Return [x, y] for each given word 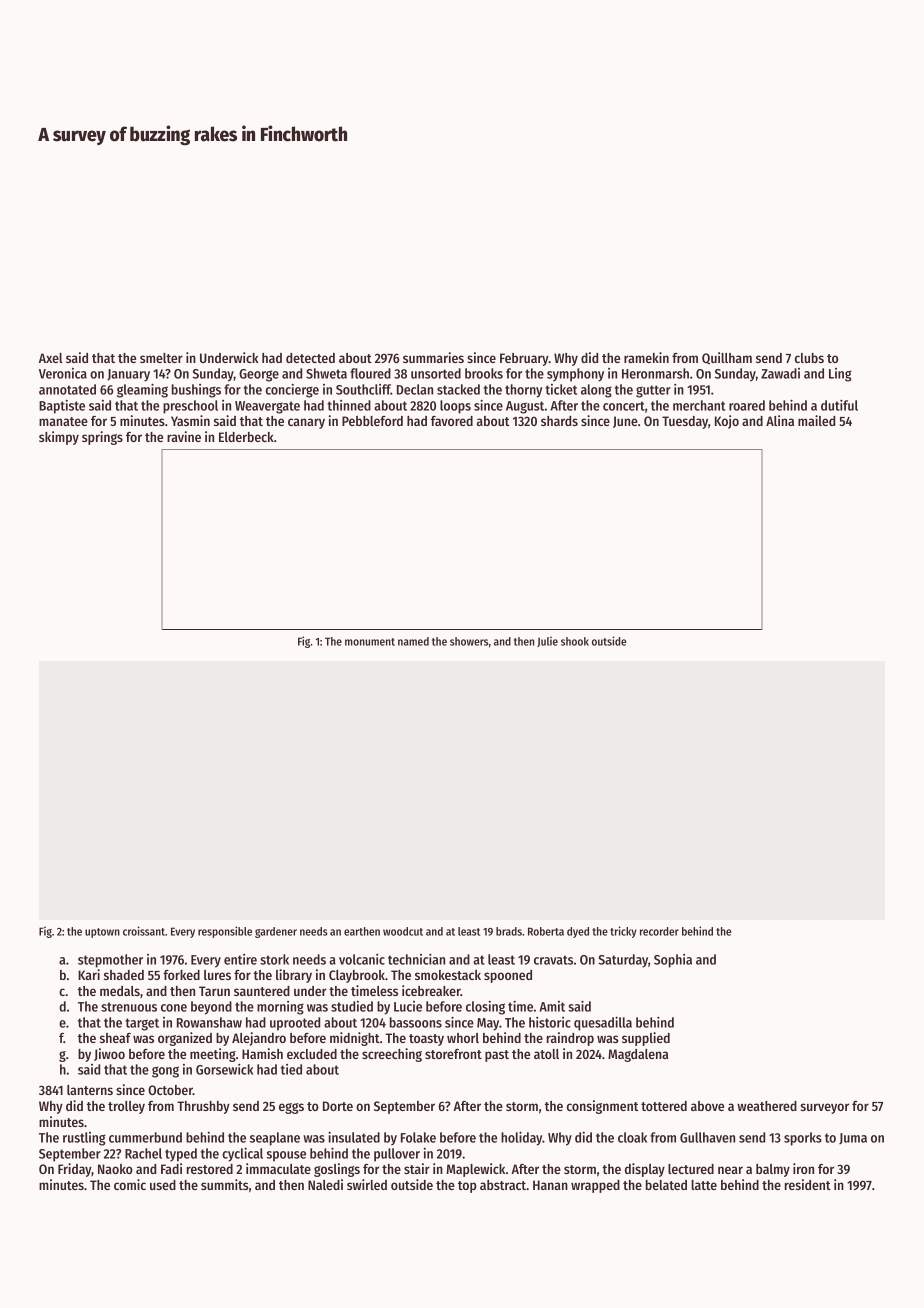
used [163, 1185]
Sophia [673, 961]
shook [575, 641]
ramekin [646, 357]
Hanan [550, 1185]
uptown [102, 933]
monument [370, 642]
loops [455, 407]
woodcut [403, 931]
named [413, 641]
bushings [196, 391]
